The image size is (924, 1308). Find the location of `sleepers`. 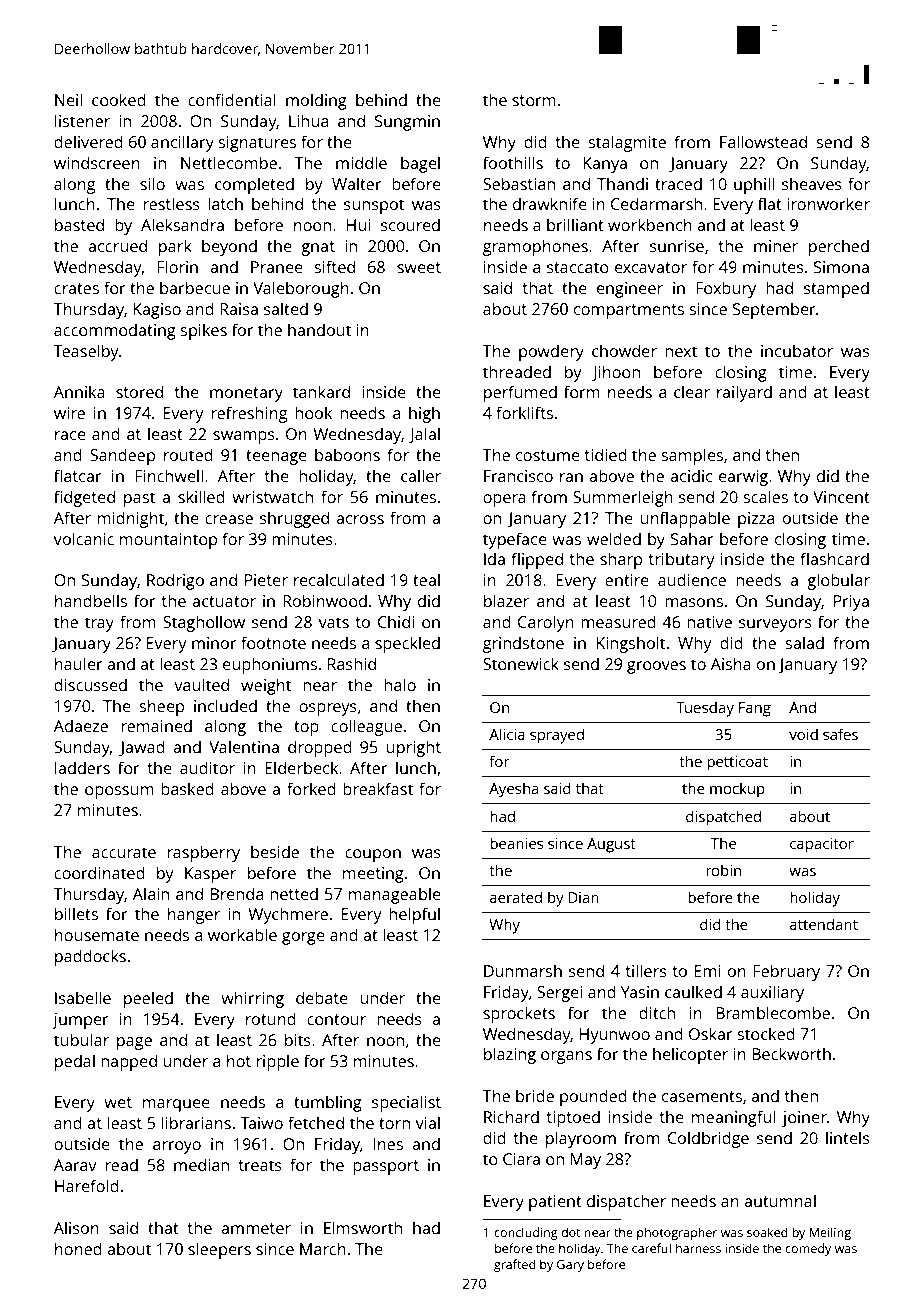

sleepers is located at coordinates (219, 1250).
